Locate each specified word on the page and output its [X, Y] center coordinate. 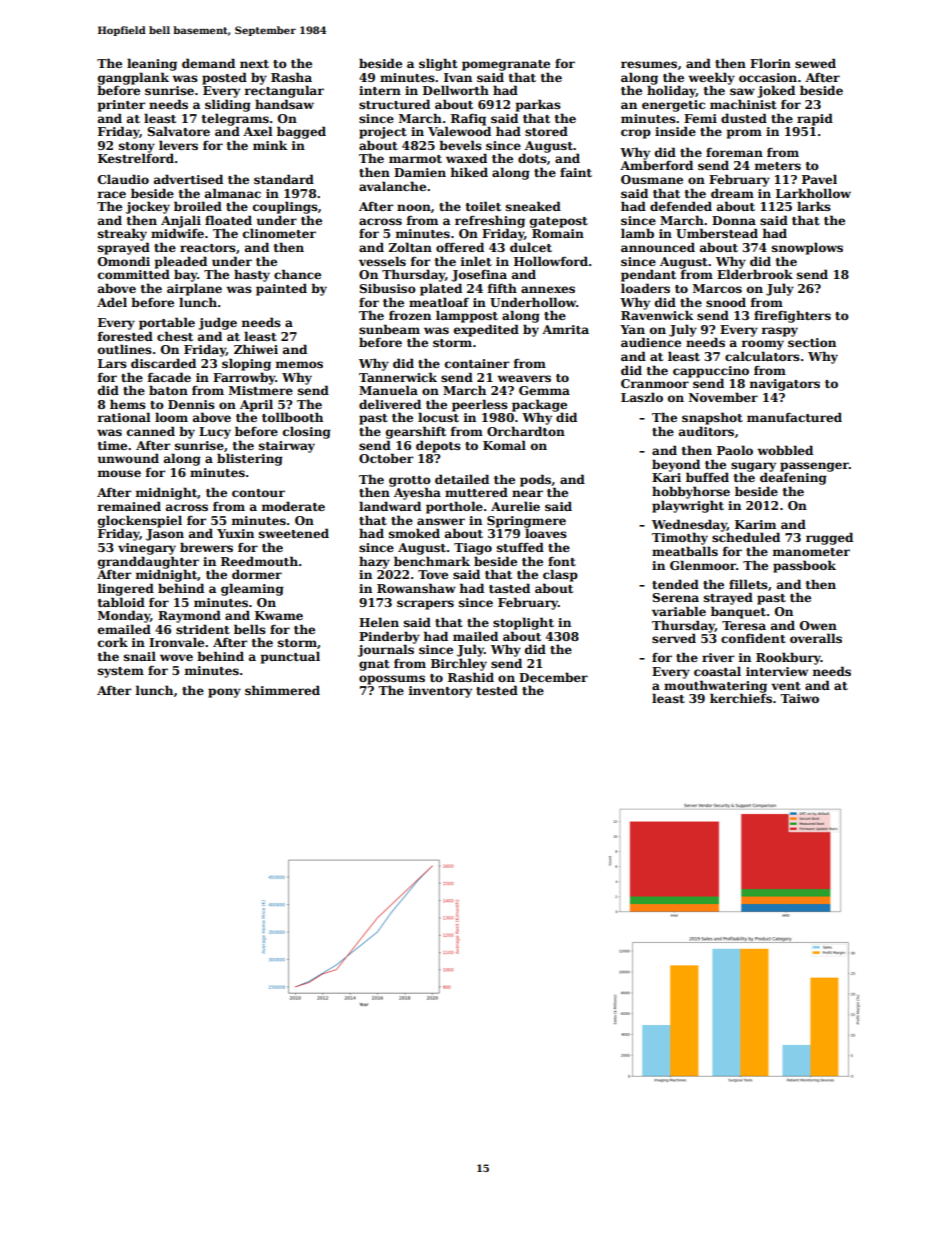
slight [438, 64]
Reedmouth [259, 561]
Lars [112, 363]
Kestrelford [136, 158]
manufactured [794, 417]
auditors [706, 431]
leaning [152, 64]
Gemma [544, 390]
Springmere [526, 522]
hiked [469, 172]
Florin [770, 63]
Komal [504, 445]
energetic [673, 106]
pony [224, 693]
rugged [829, 538]
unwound [128, 458]
